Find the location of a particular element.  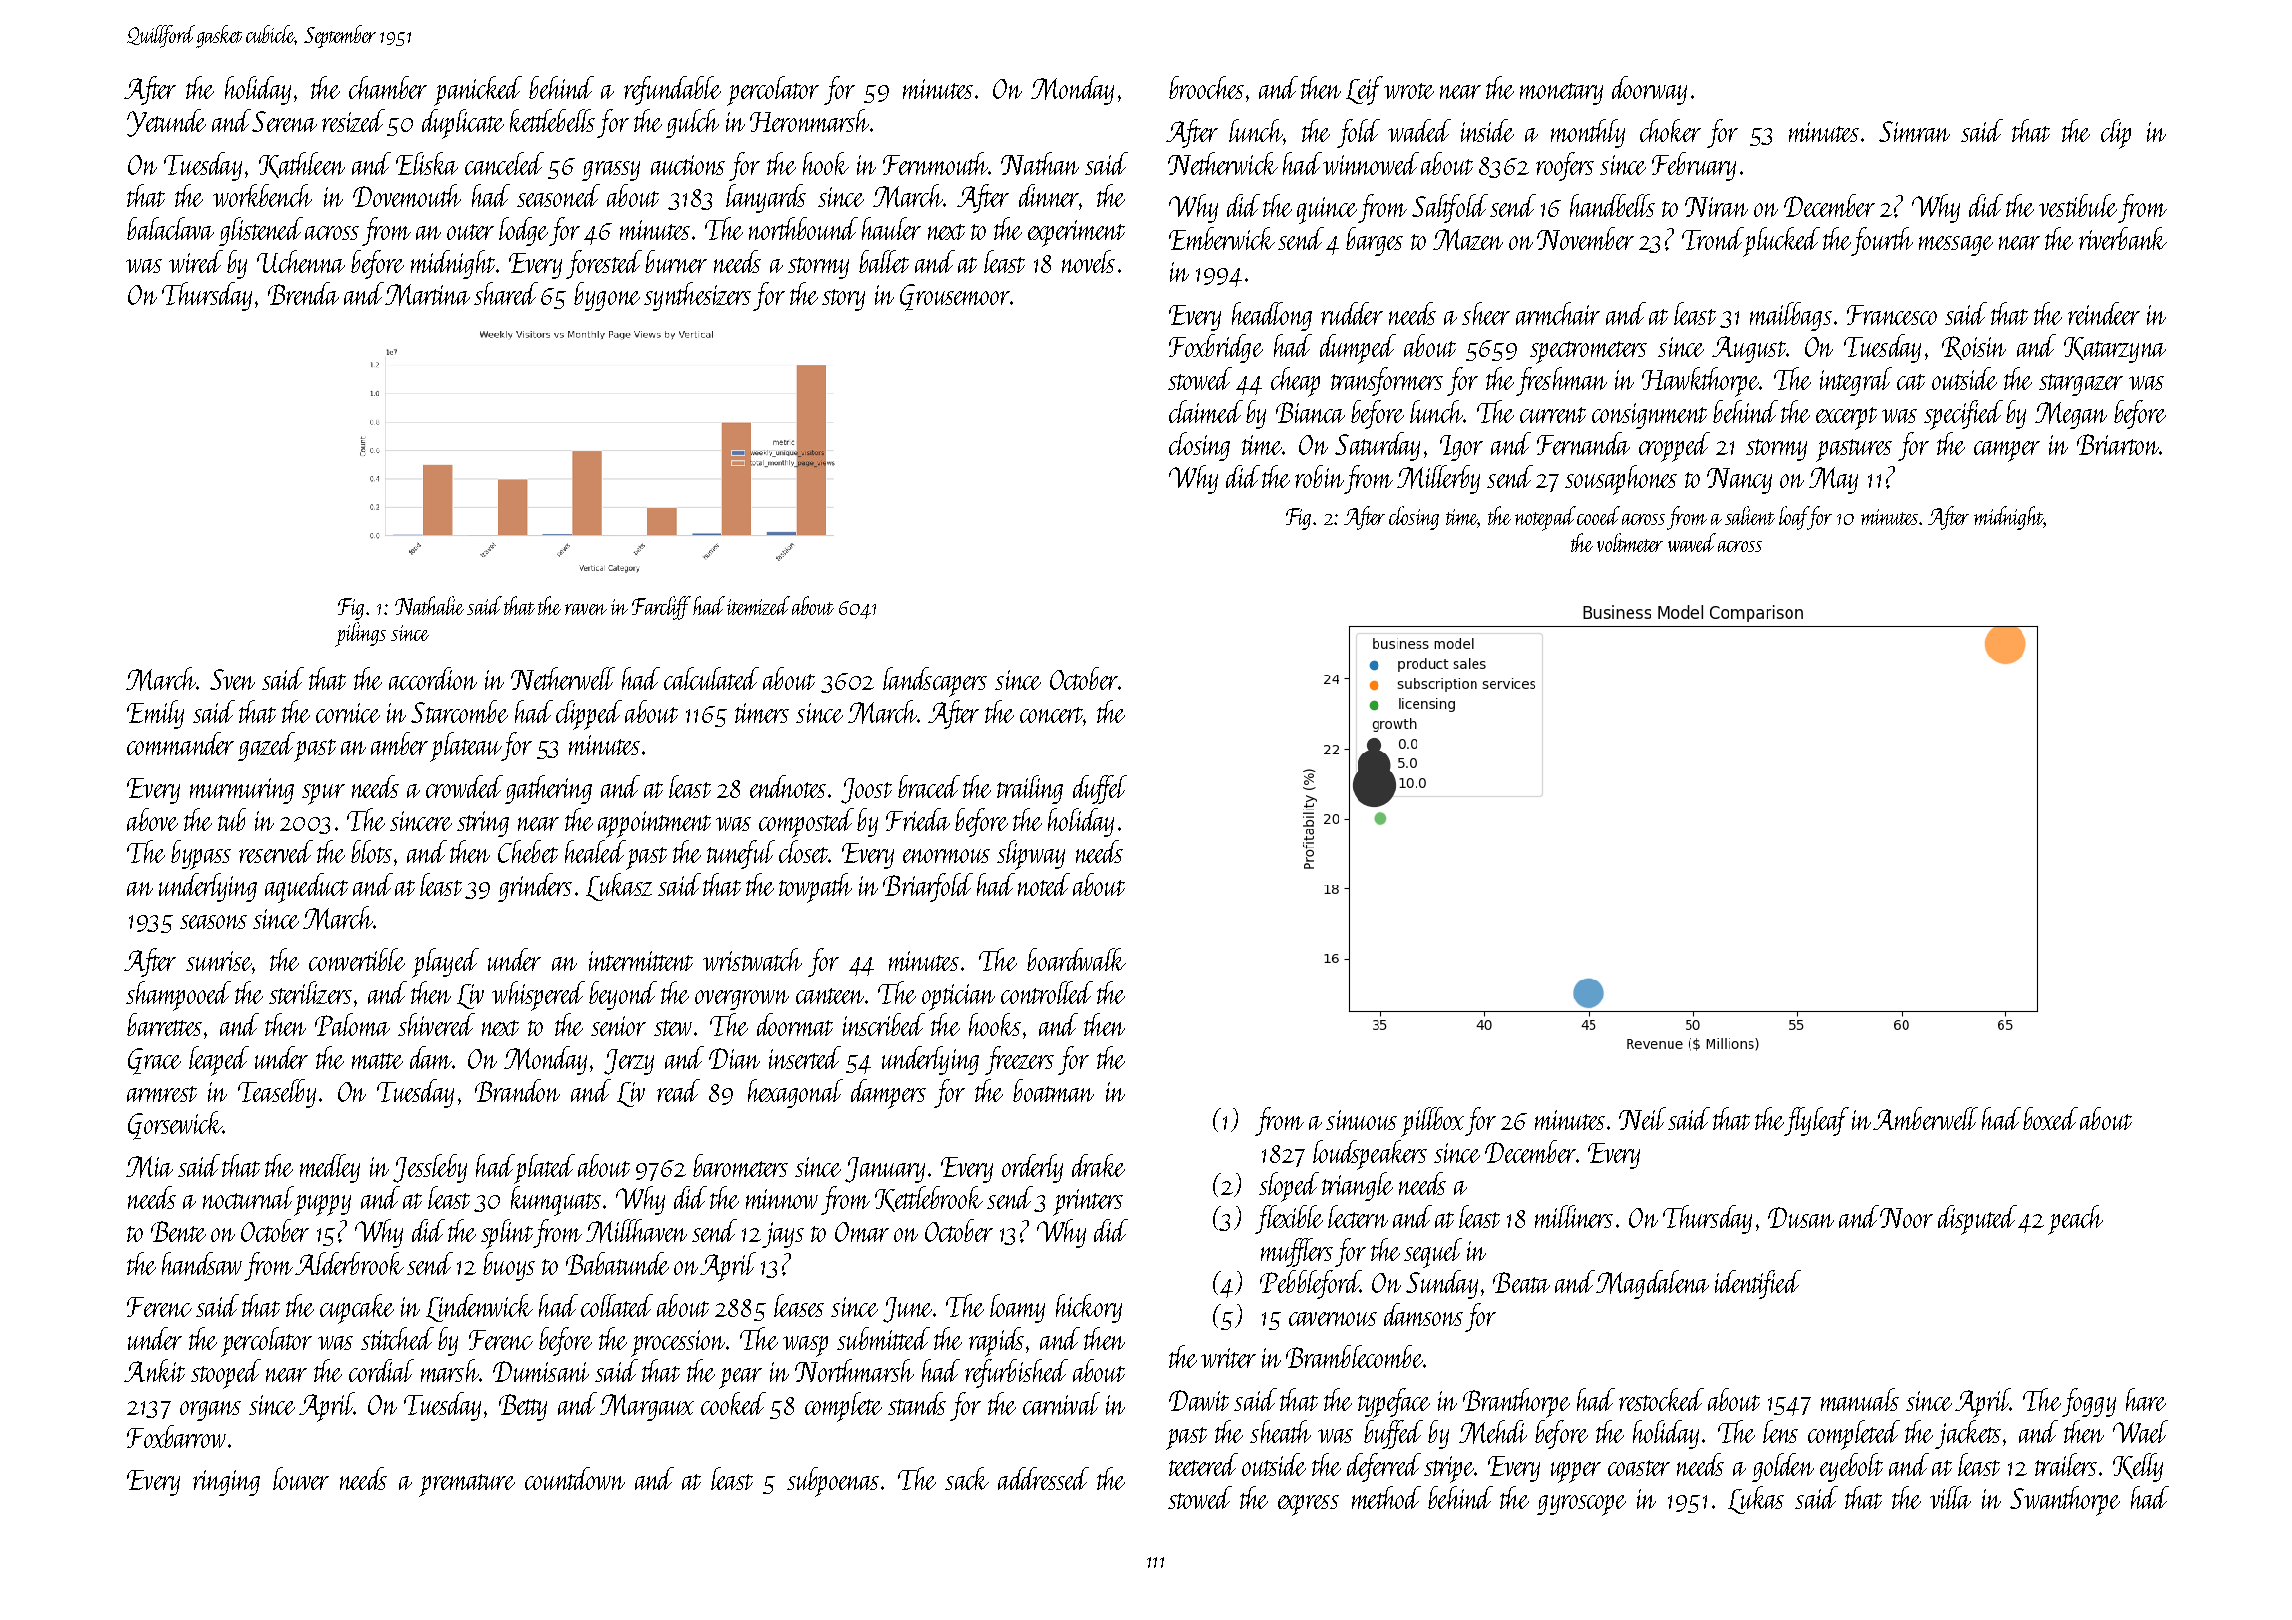

loudspeakers is located at coordinates (1370, 1155).
